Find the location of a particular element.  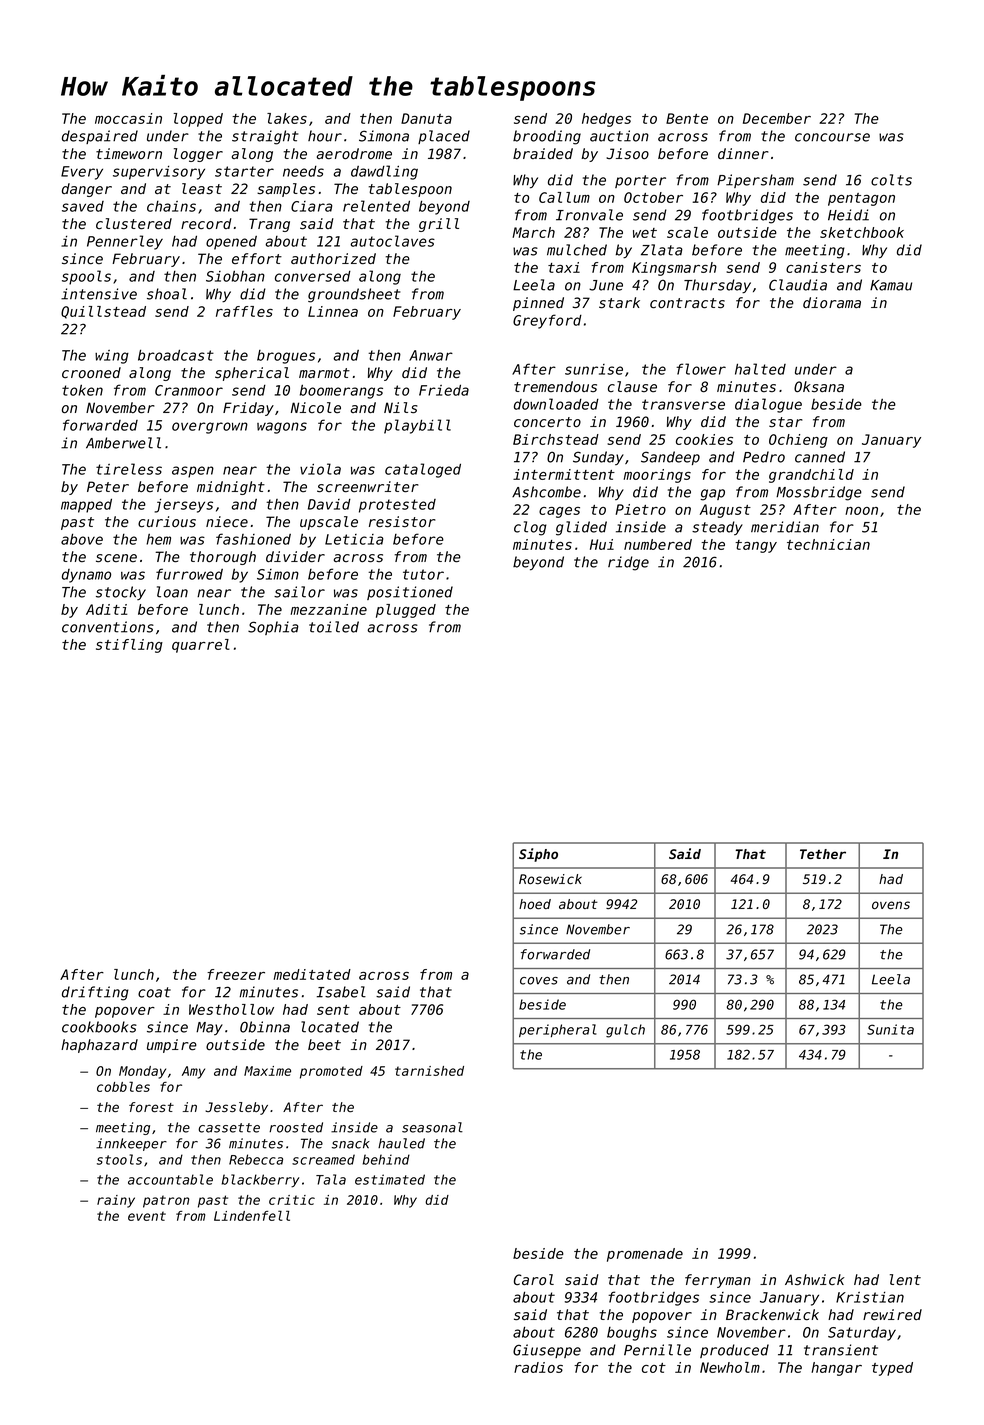

gulch is located at coordinates (625, 1031).
